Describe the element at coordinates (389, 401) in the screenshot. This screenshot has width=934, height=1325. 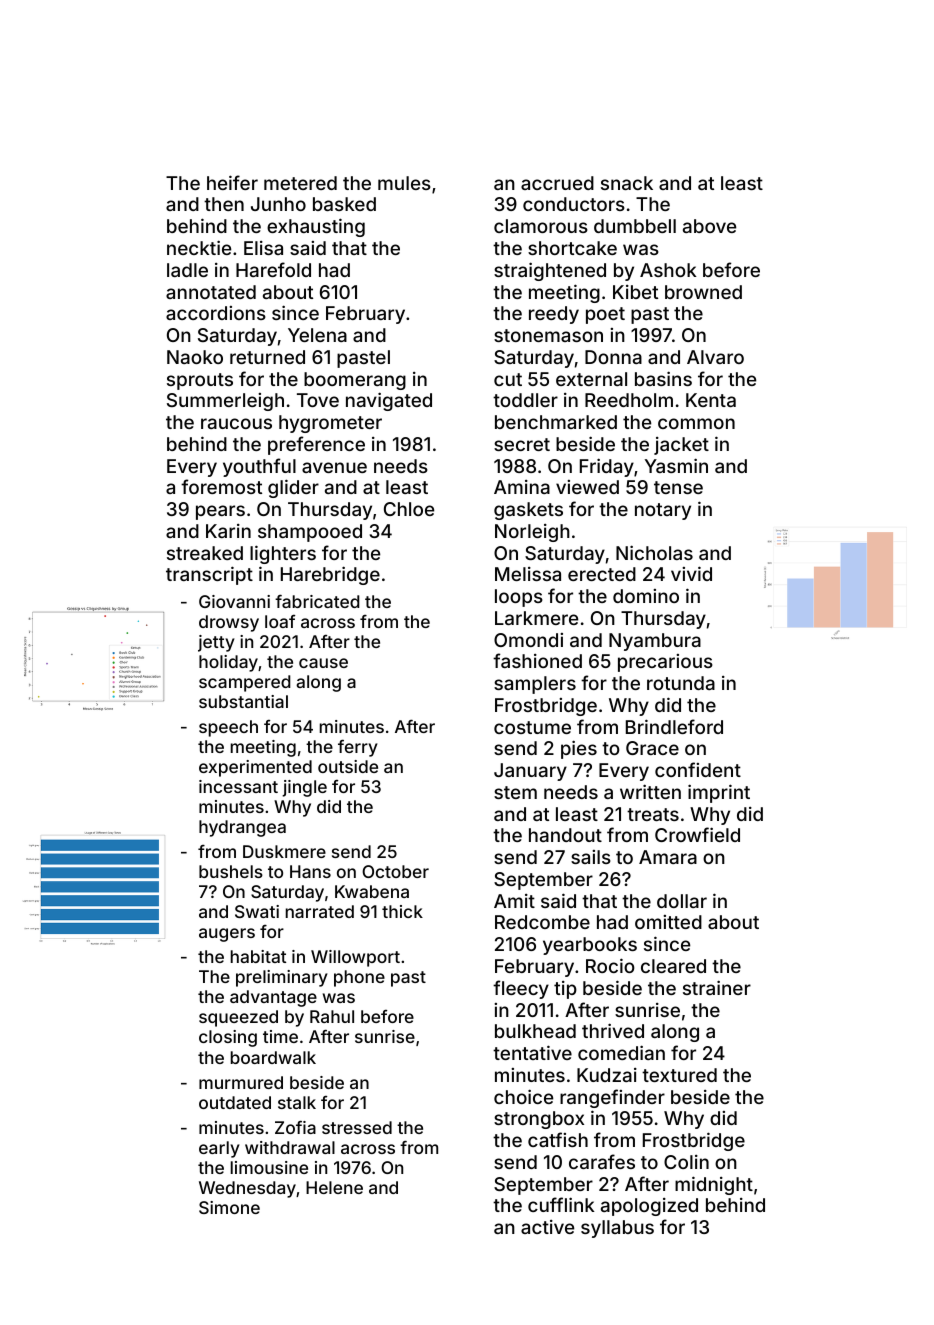
I see `navigated` at that location.
